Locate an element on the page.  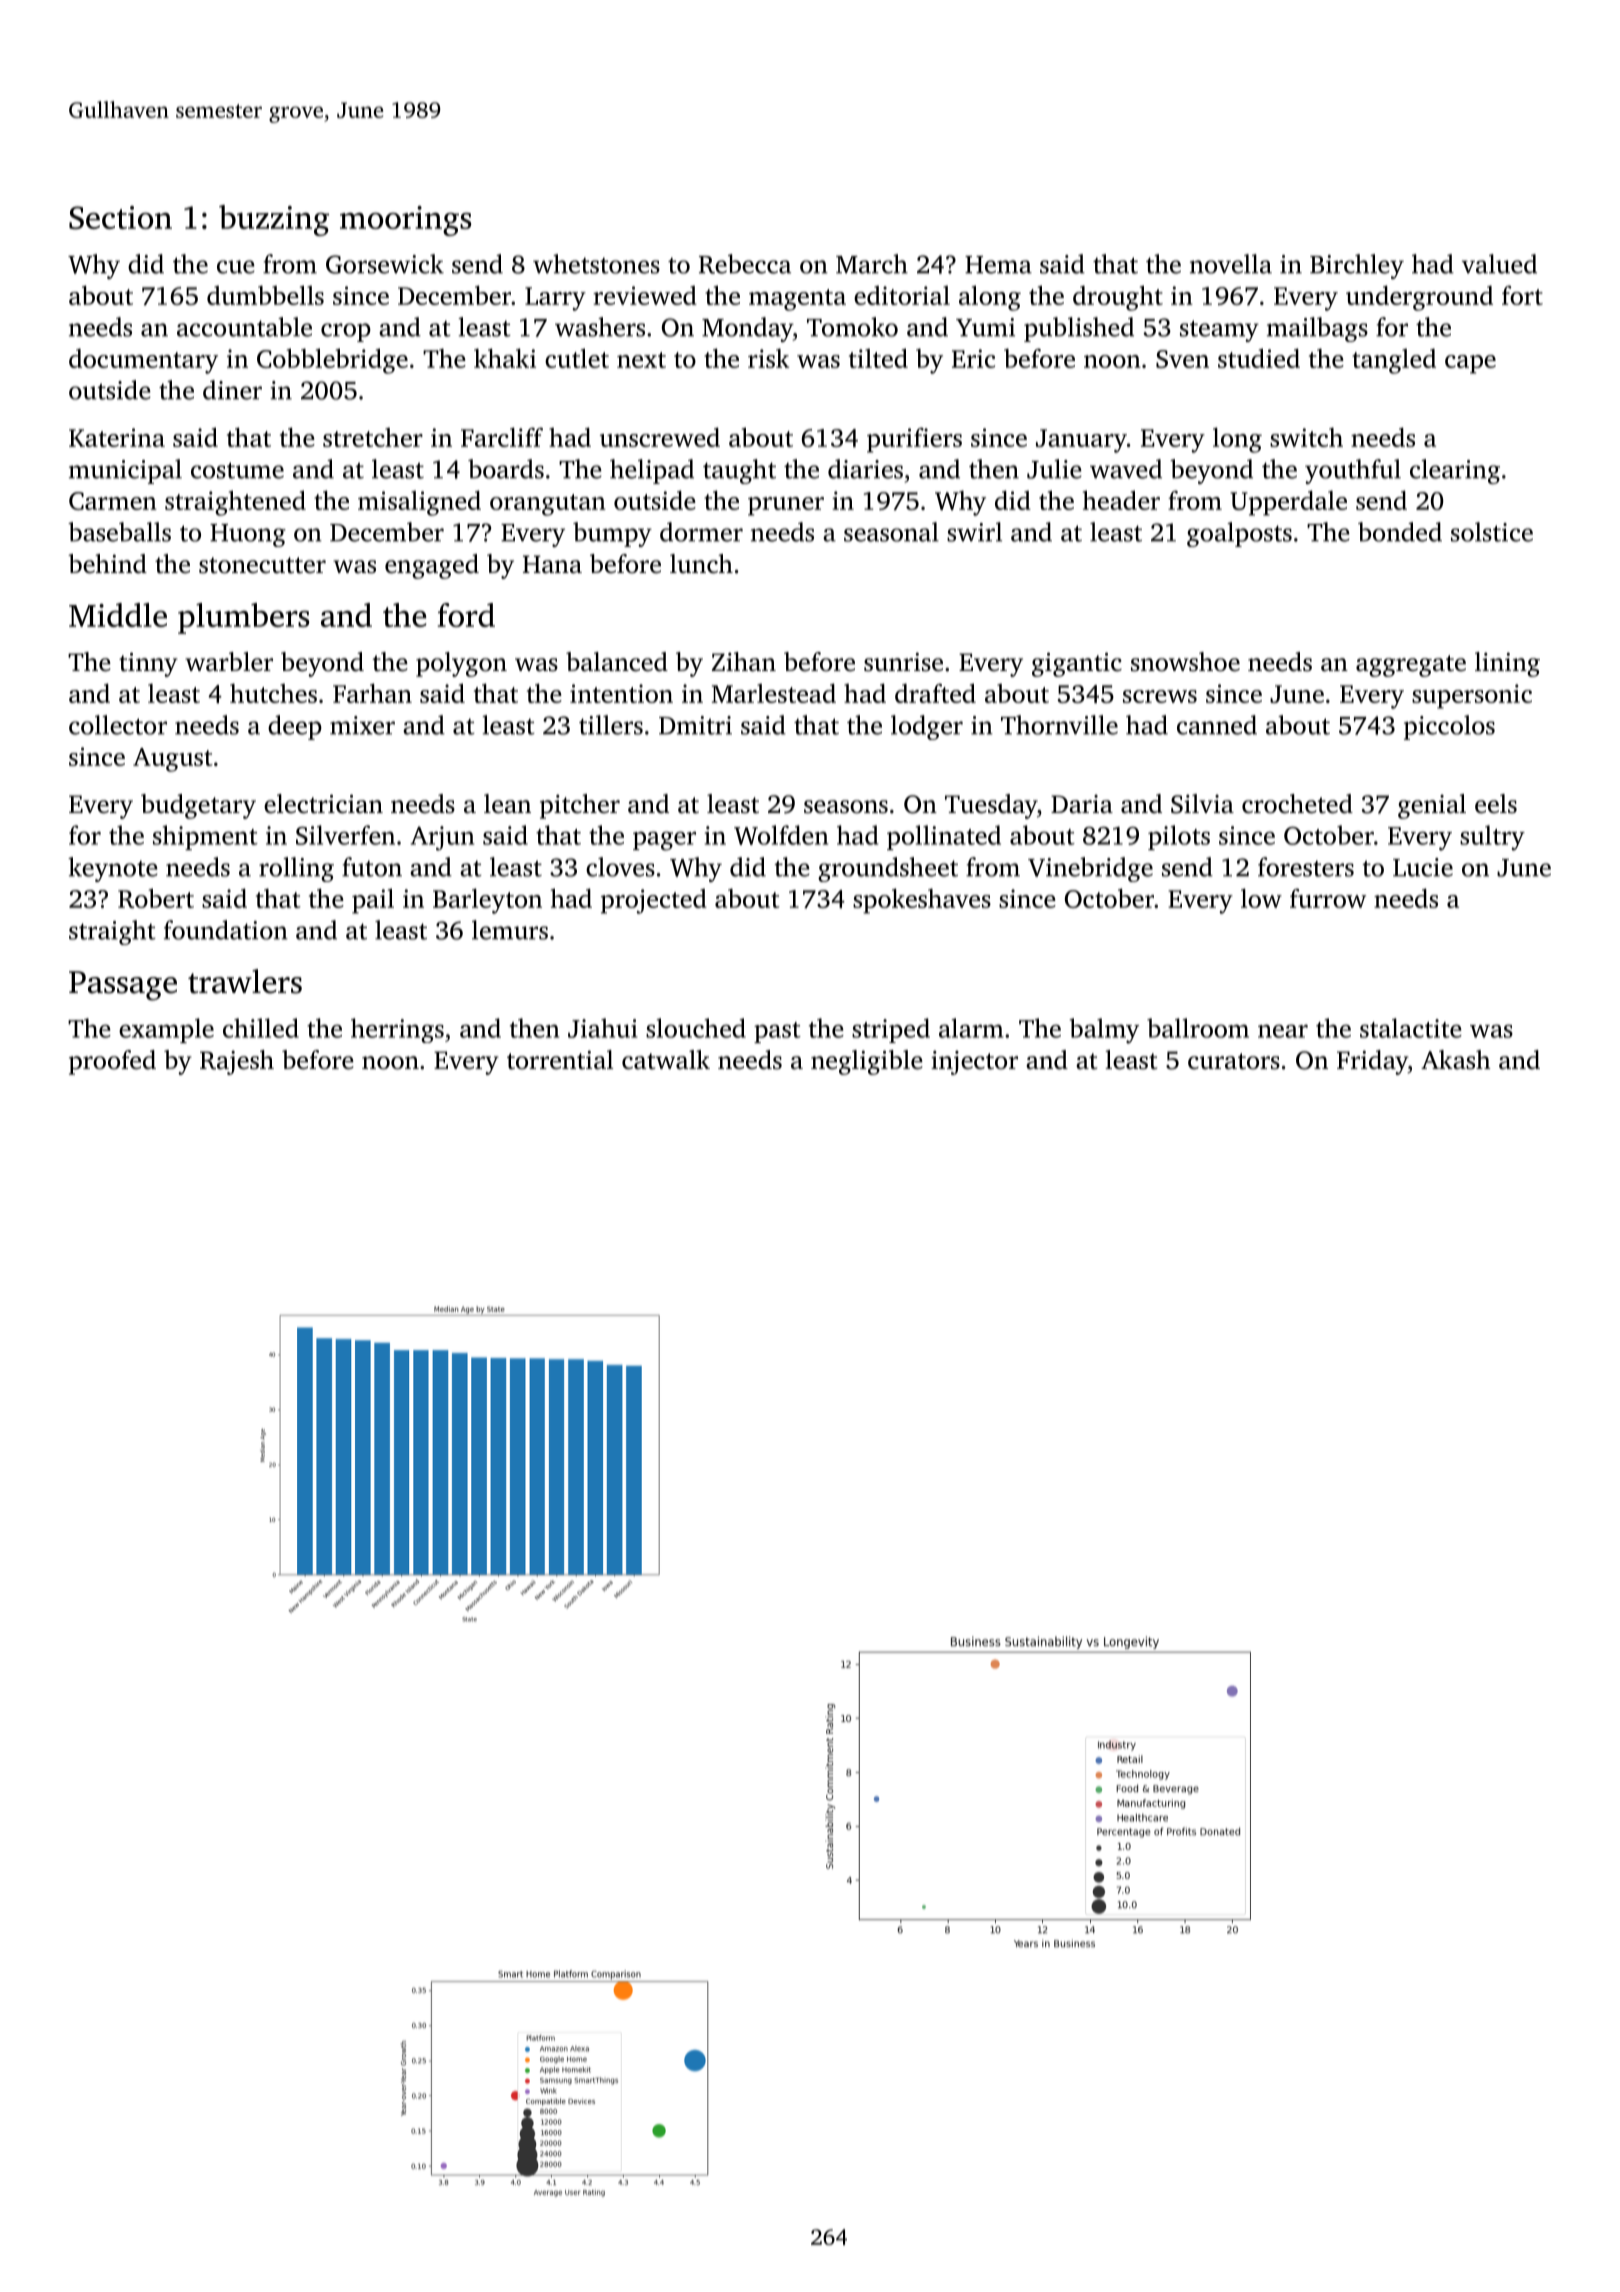
Carmen is located at coordinates (113, 501).
